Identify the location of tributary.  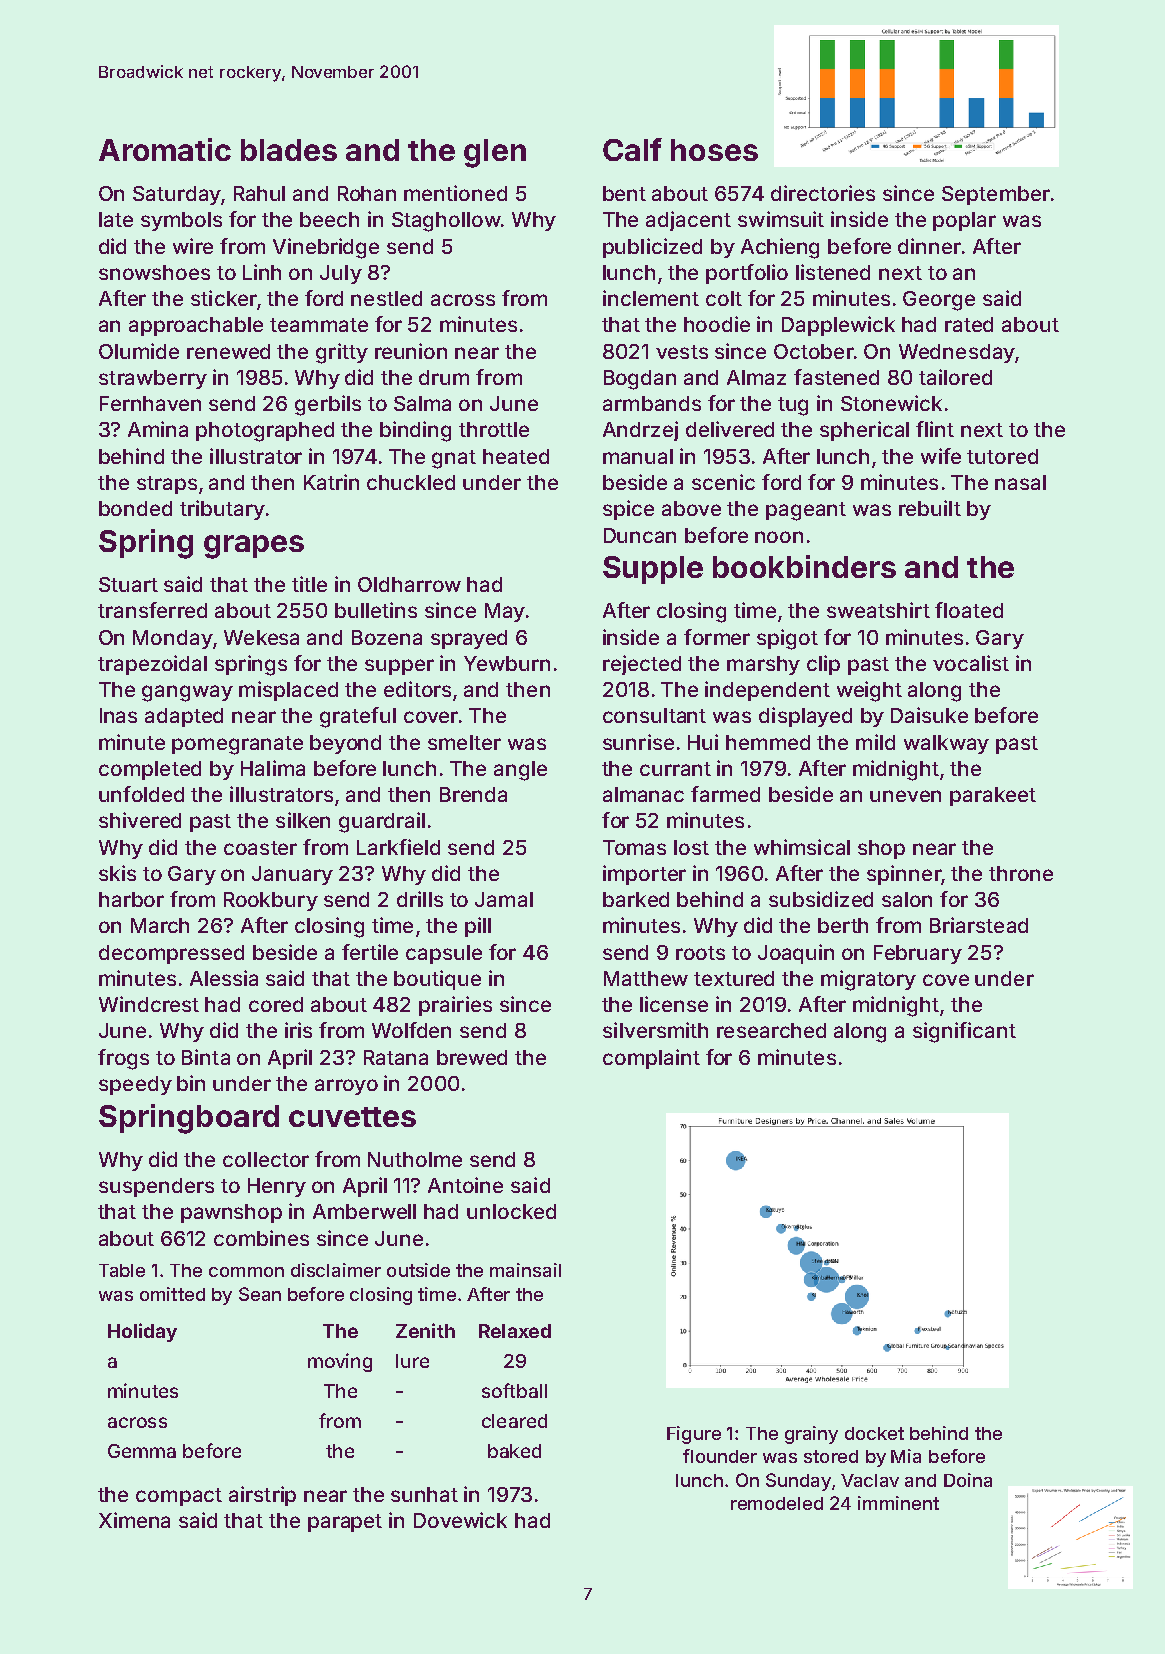
(222, 510).
